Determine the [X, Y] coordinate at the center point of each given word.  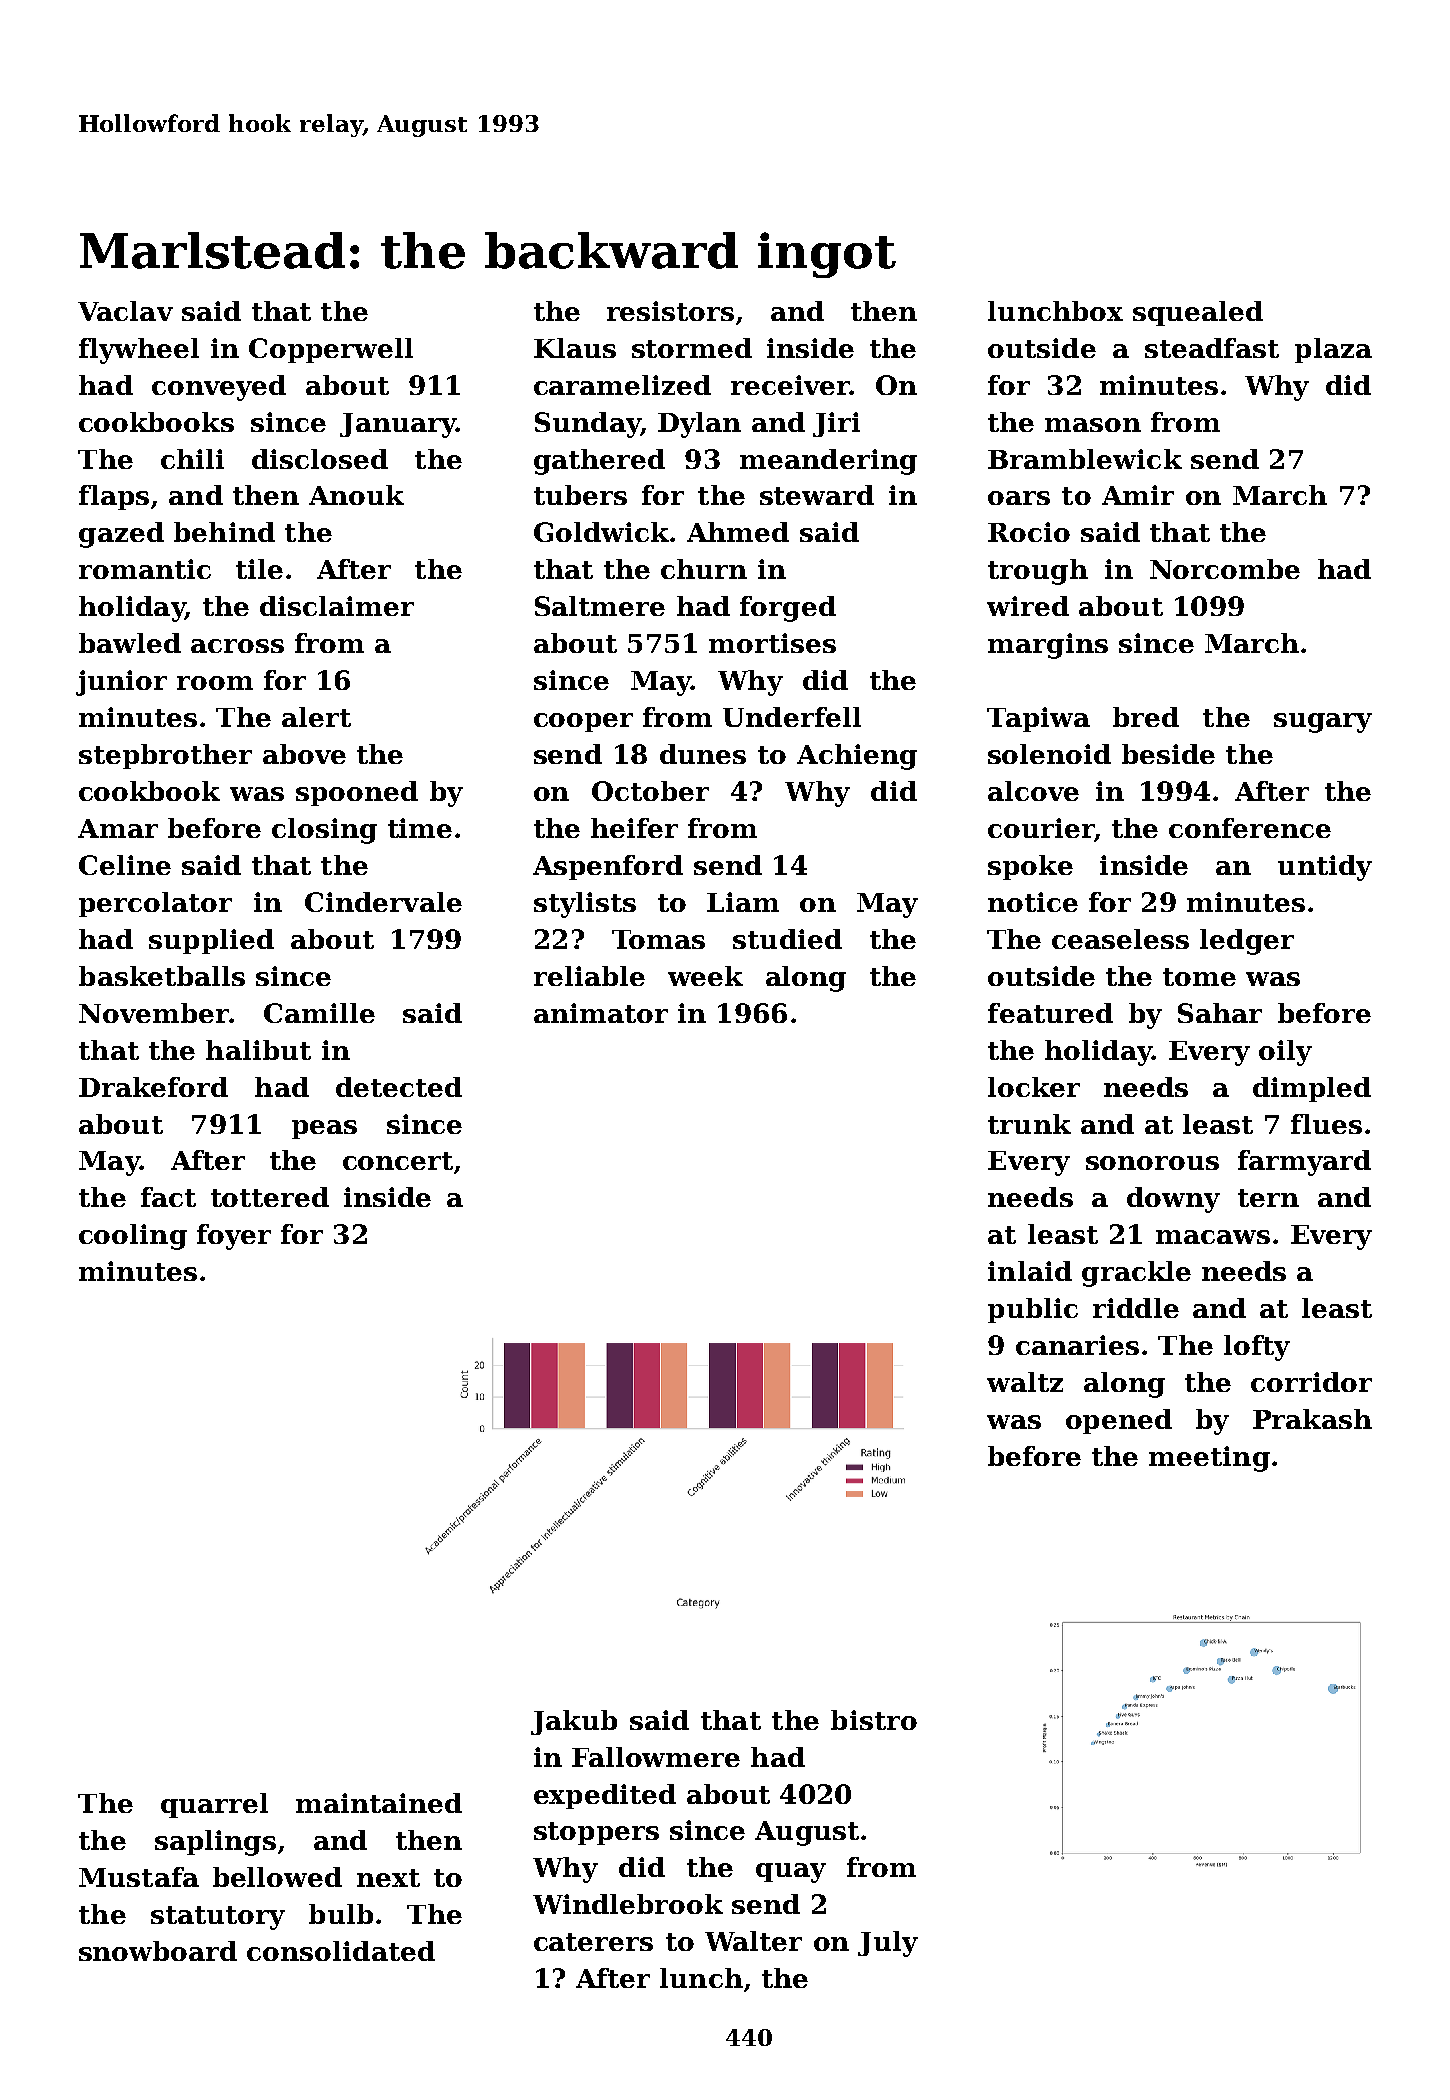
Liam [743, 902]
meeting [1209, 1459]
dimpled [1312, 1089]
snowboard [158, 1951]
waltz [1025, 1382]
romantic [145, 569]
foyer [234, 1237]
